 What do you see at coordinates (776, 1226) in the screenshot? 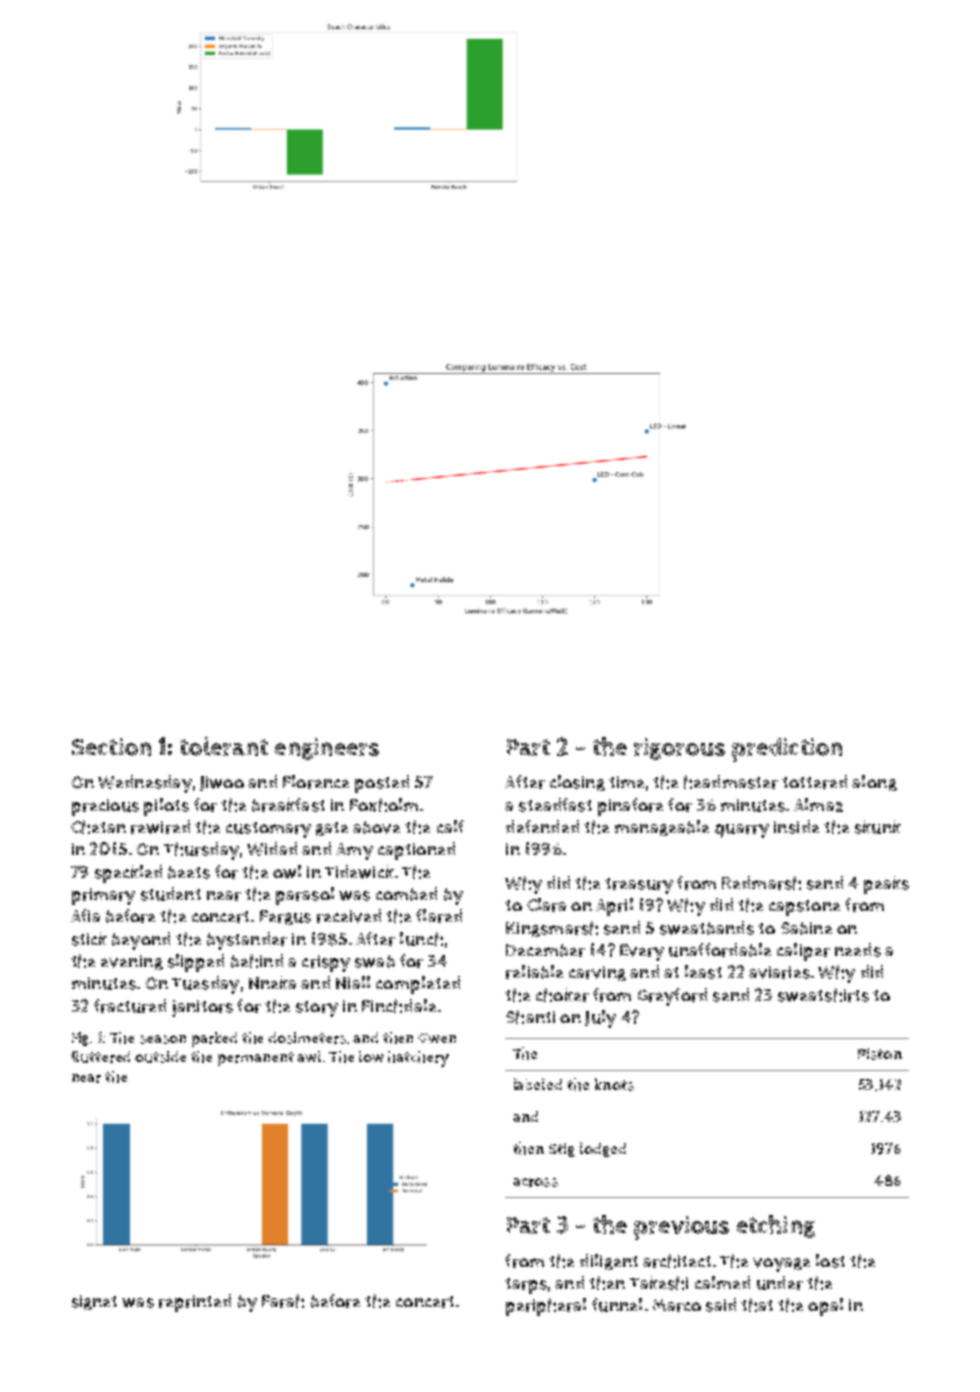
I see `etching` at bounding box center [776, 1226].
